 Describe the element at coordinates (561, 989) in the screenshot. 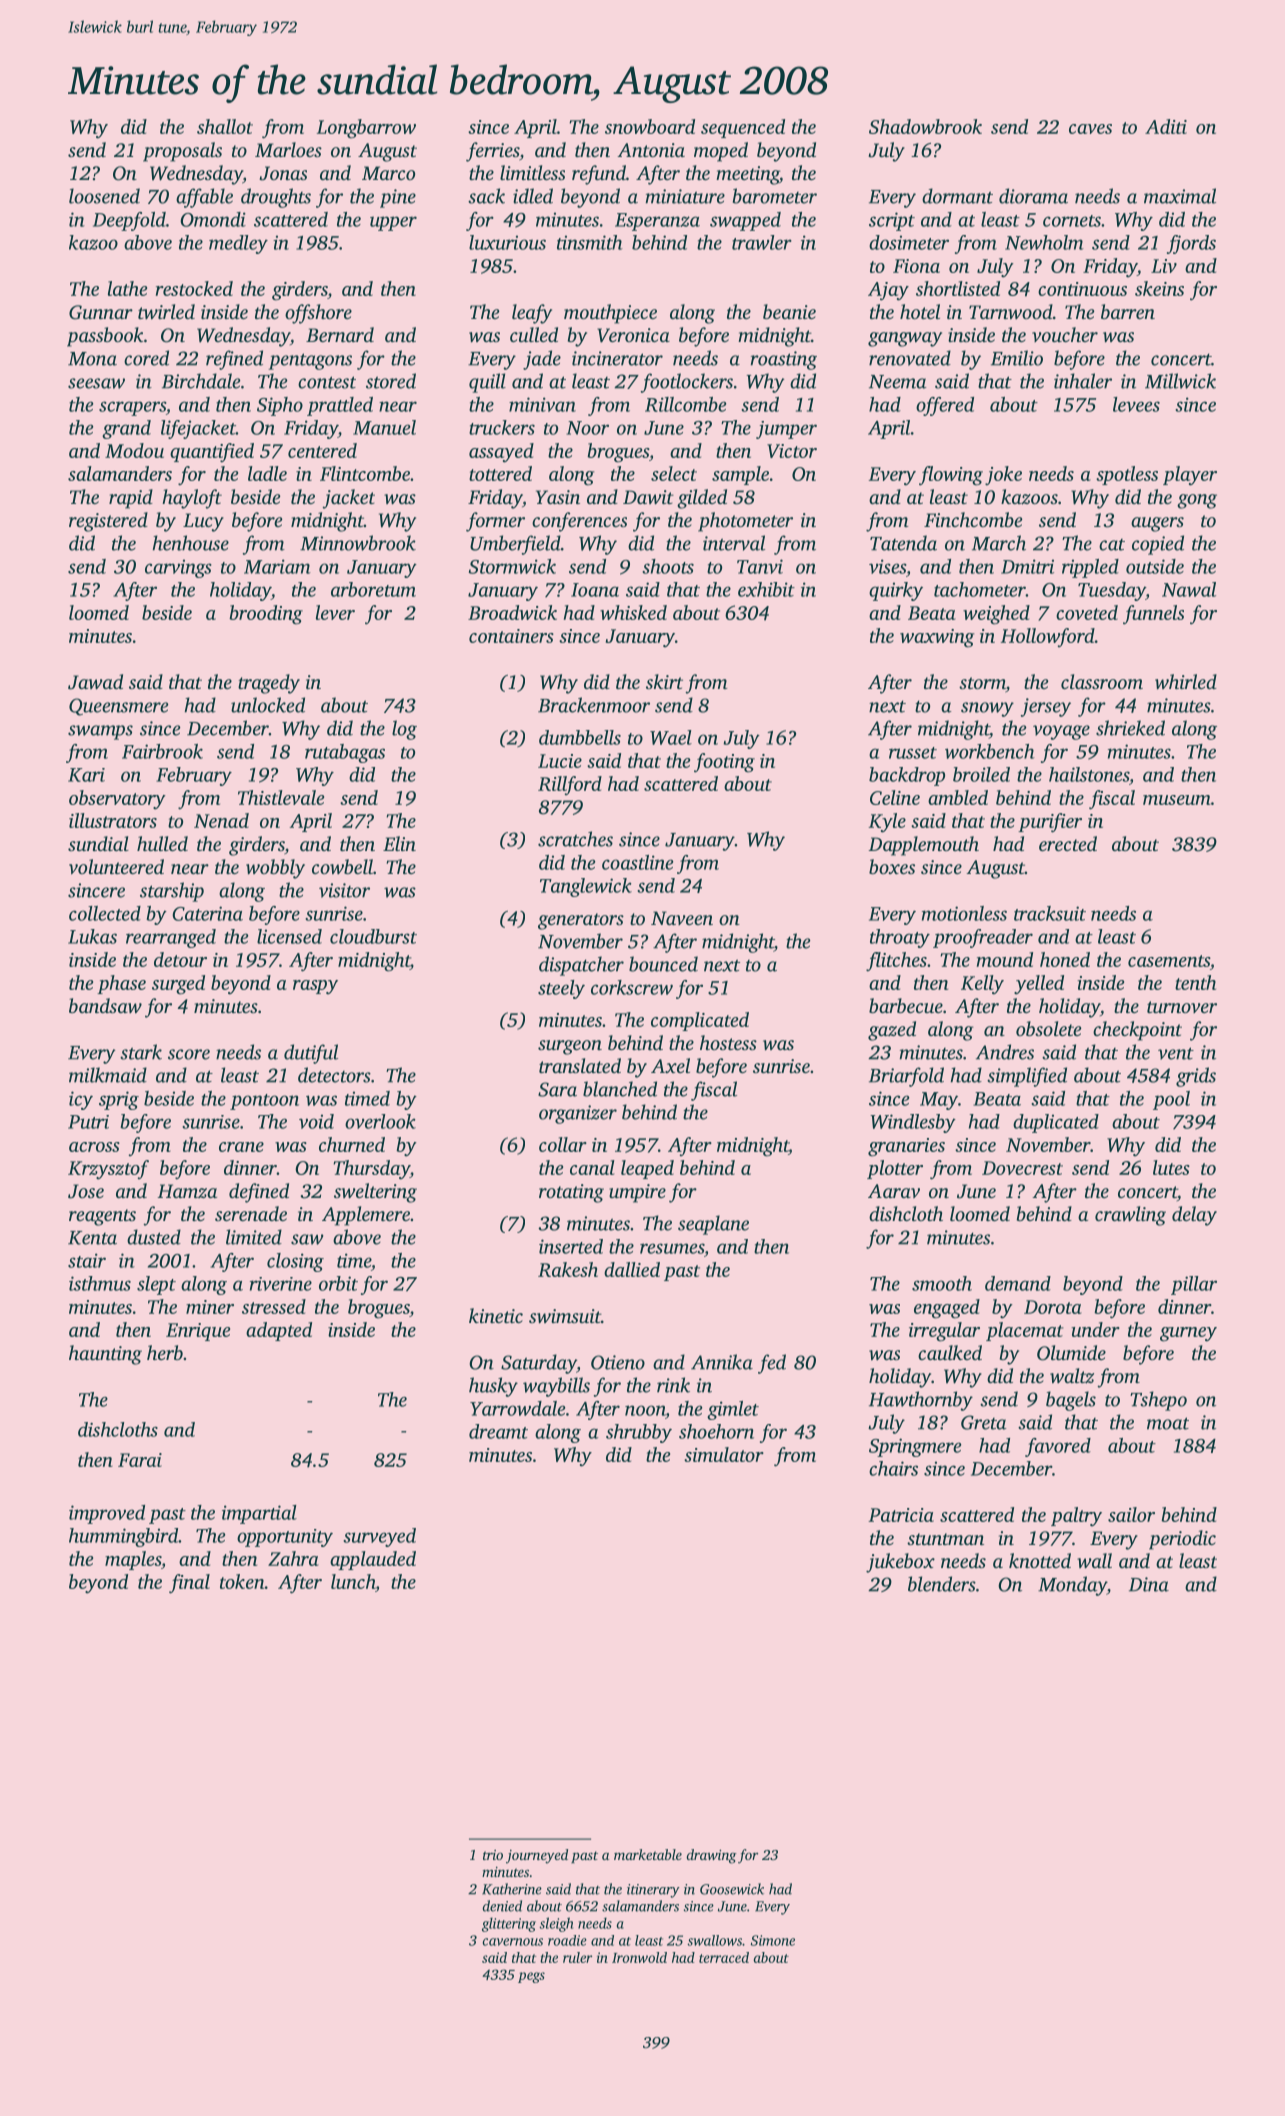

I see `steely` at that location.
